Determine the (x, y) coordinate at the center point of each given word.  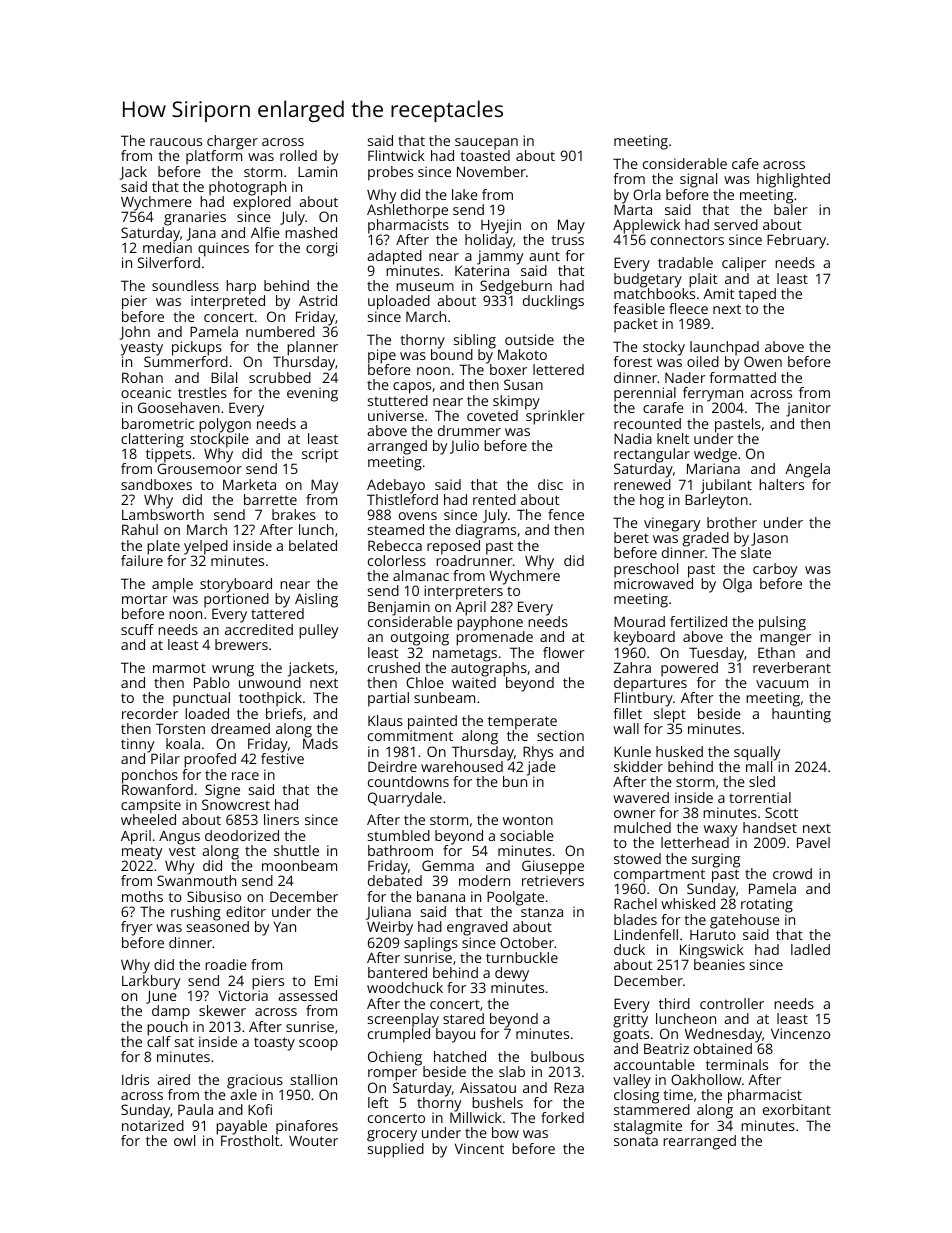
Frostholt (250, 1140)
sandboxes (156, 484)
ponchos (150, 776)
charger (232, 143)
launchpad (724, 349)
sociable (527, 835)
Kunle (632, 751)
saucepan (485, 144)
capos (412, 388)
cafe (745, 163)
